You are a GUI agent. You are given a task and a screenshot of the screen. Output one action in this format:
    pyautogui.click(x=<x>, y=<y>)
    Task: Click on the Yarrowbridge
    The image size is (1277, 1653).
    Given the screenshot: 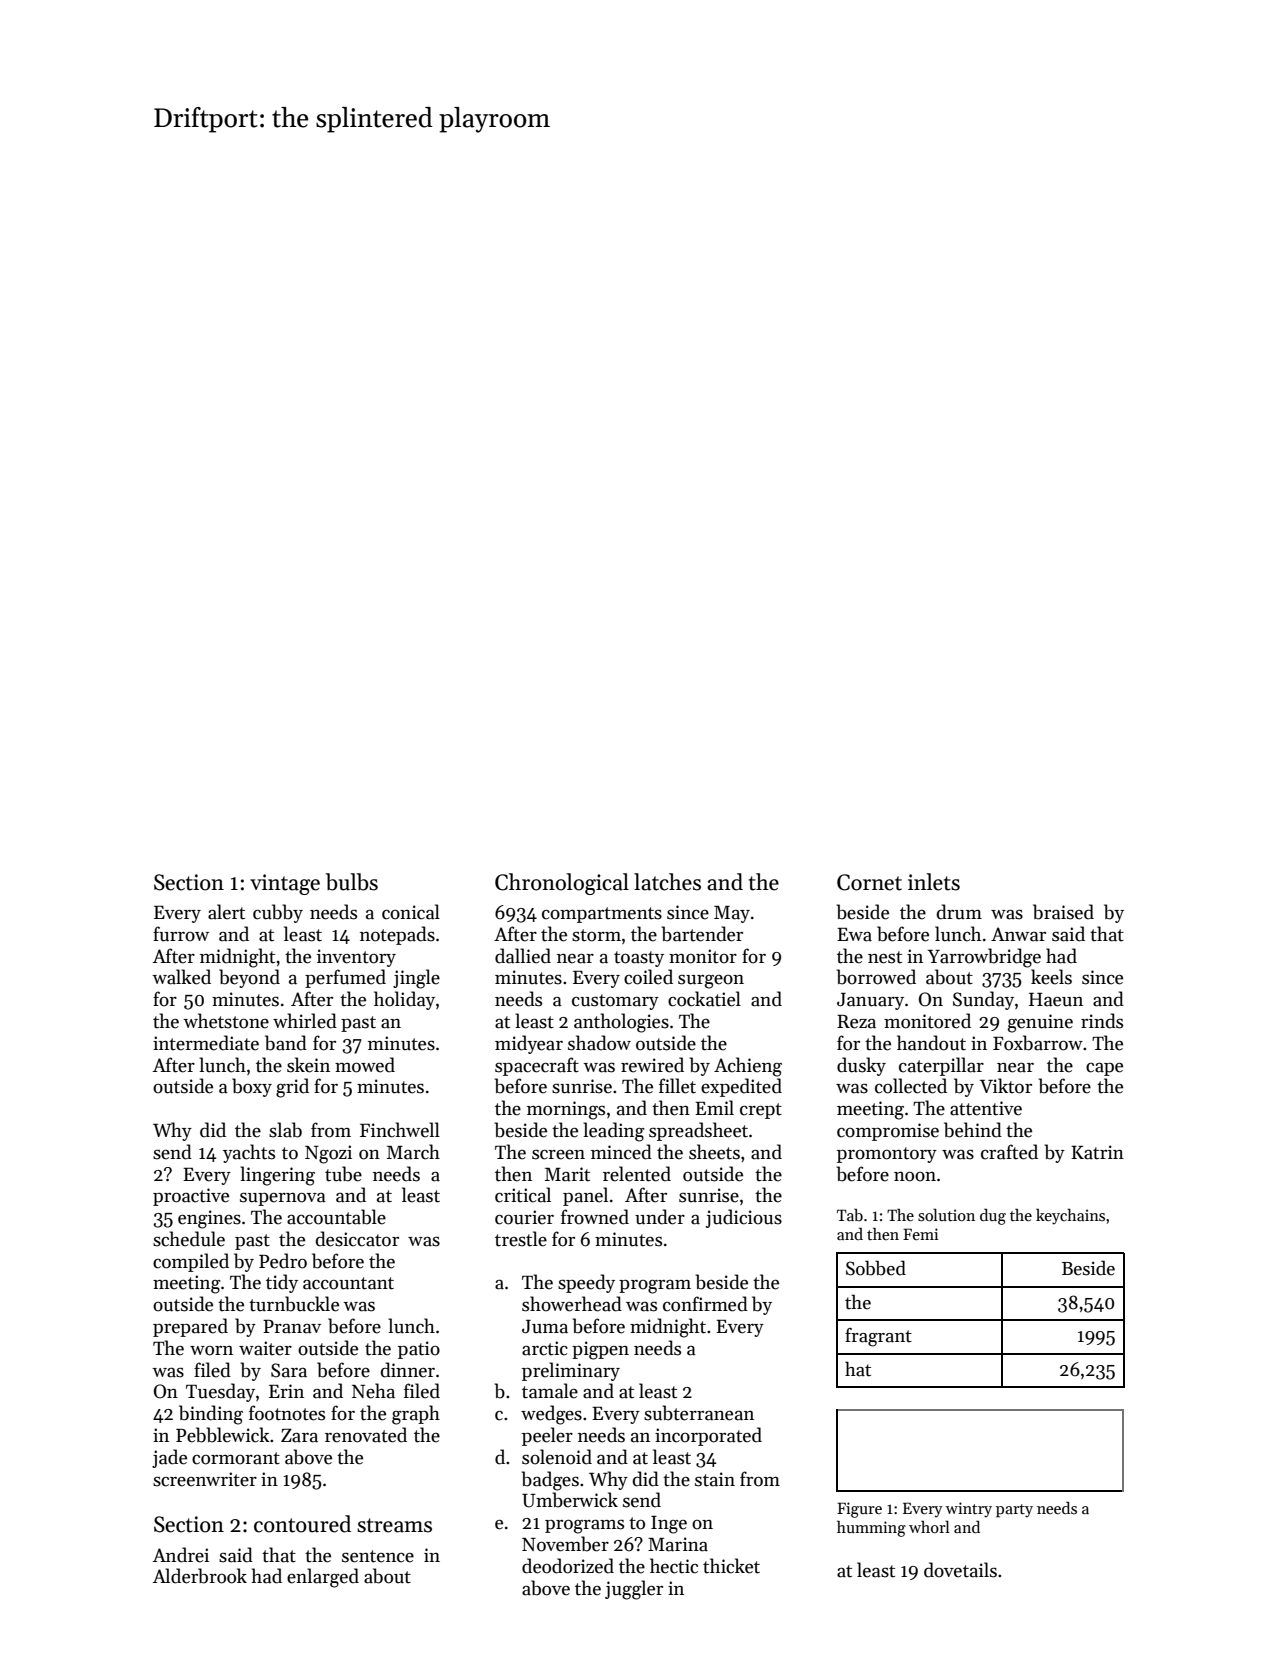 What is the action you would take?
    pyautogui.click(x=984, y=958)
